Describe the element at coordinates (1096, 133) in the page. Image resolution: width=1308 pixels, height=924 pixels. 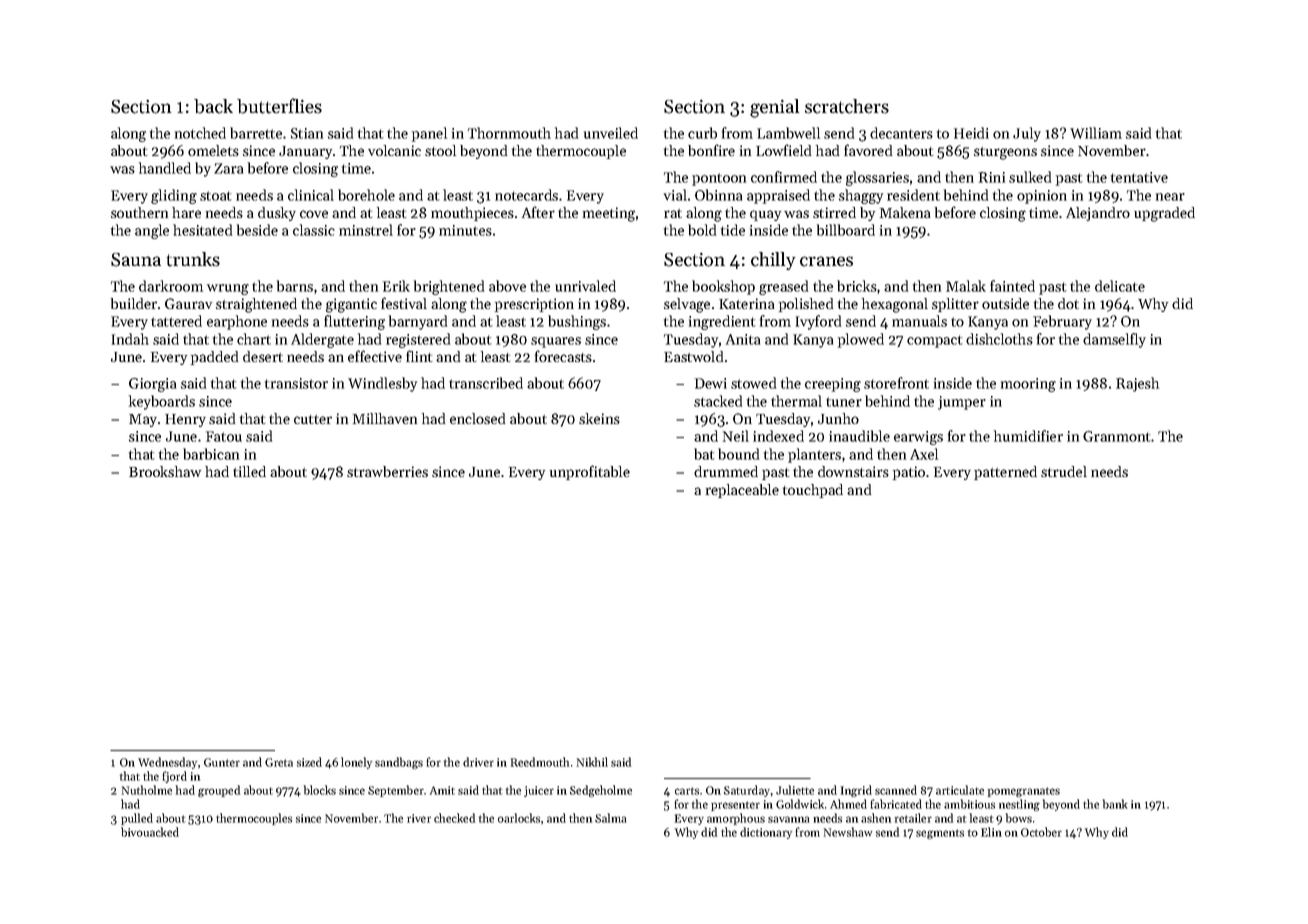
I see `William` at that location.
